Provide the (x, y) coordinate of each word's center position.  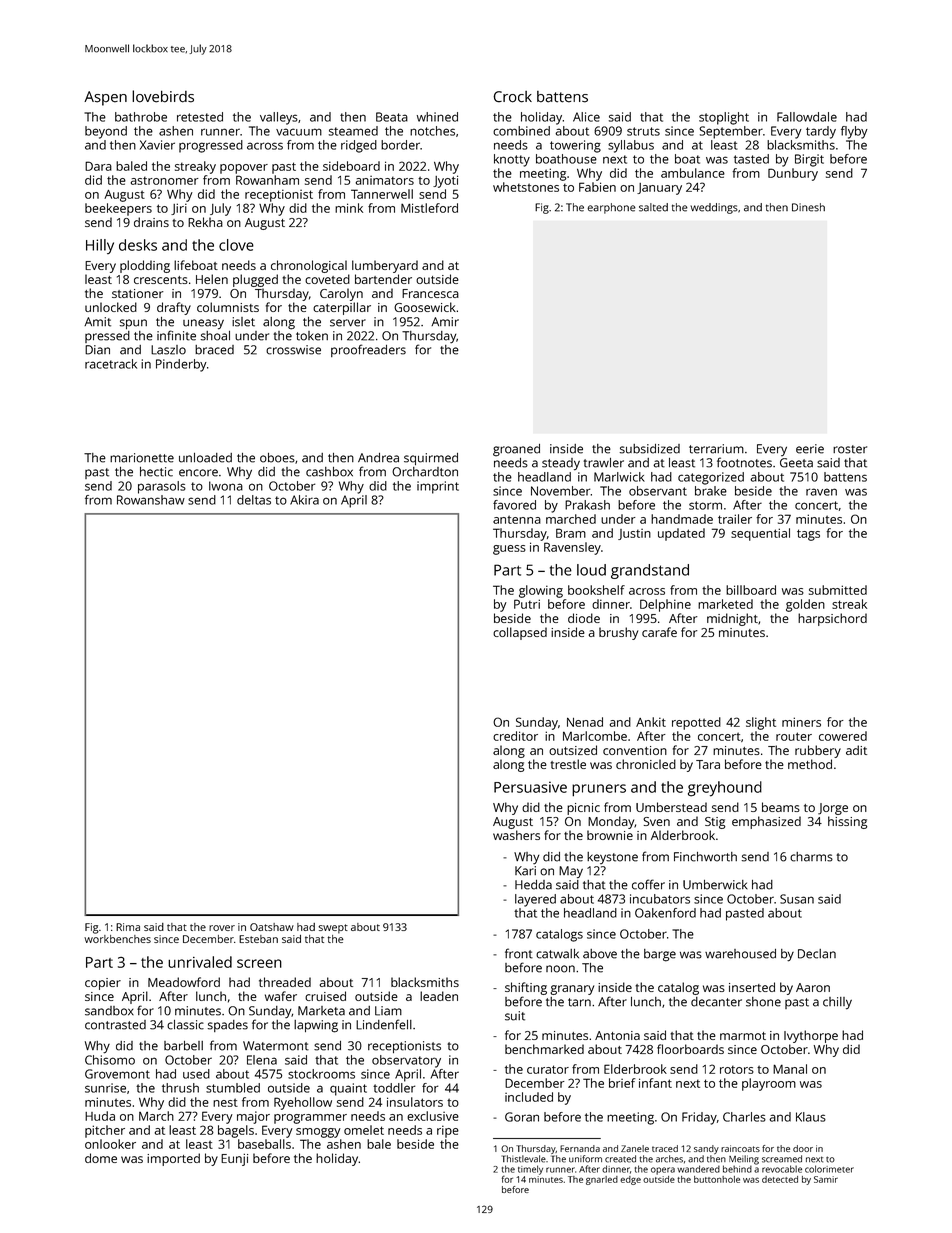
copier (103, 984)
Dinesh (808, 207)
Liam (388, 1011)
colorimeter (829, 1169)
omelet (364, 1130)
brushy (618, 633)
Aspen (105, 98)
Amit (97, 322)
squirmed (431, 459)
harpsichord (832, 619)
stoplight (724, 118)
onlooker (110, 1144)
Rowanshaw (151, 500)
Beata (392, 117)
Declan (817, 954)
